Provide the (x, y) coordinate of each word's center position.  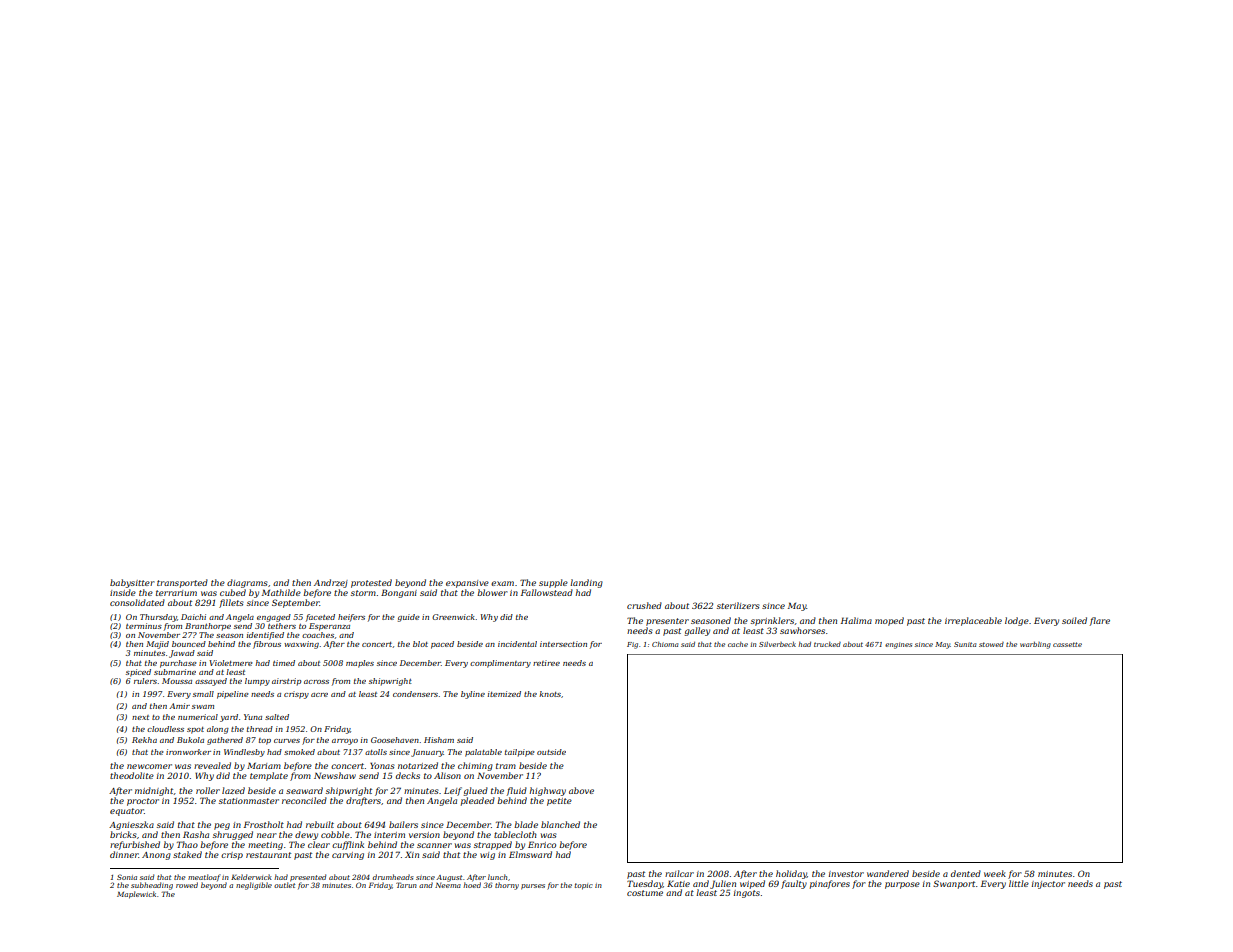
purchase (178, 664)
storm (363, 593)
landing (586, 583)
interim (389, 835)
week (995, 873)
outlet (284, 885)
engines (898, 645)
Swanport (954, 884)
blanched (560, 824)
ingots (747, 894)
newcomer (149, 766)
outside (551, 752)
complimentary (500, 664)
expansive (467, 584)
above (581, 790)
